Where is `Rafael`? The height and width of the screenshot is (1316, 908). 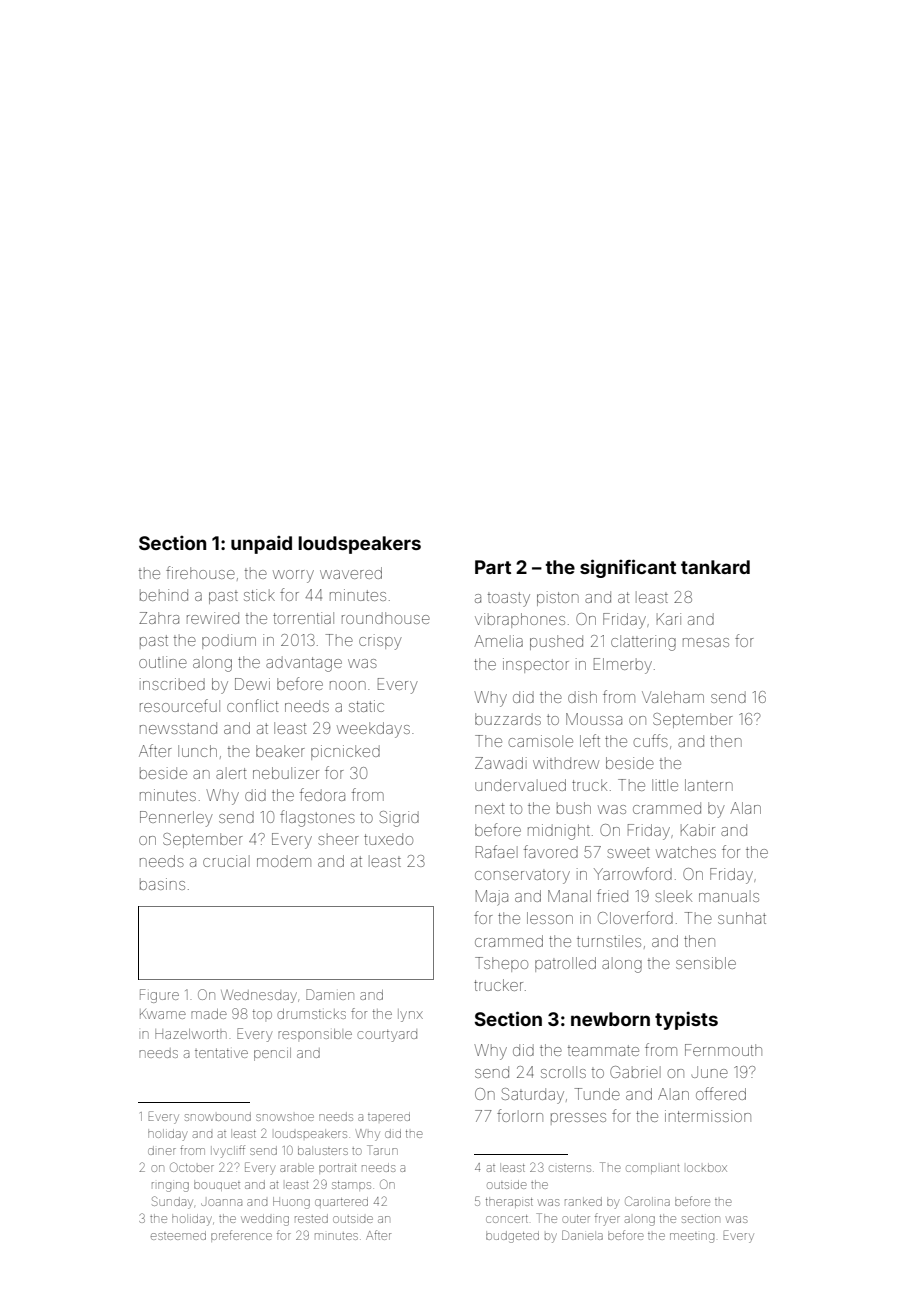
Rafael is located at coordinates (497, 851).
